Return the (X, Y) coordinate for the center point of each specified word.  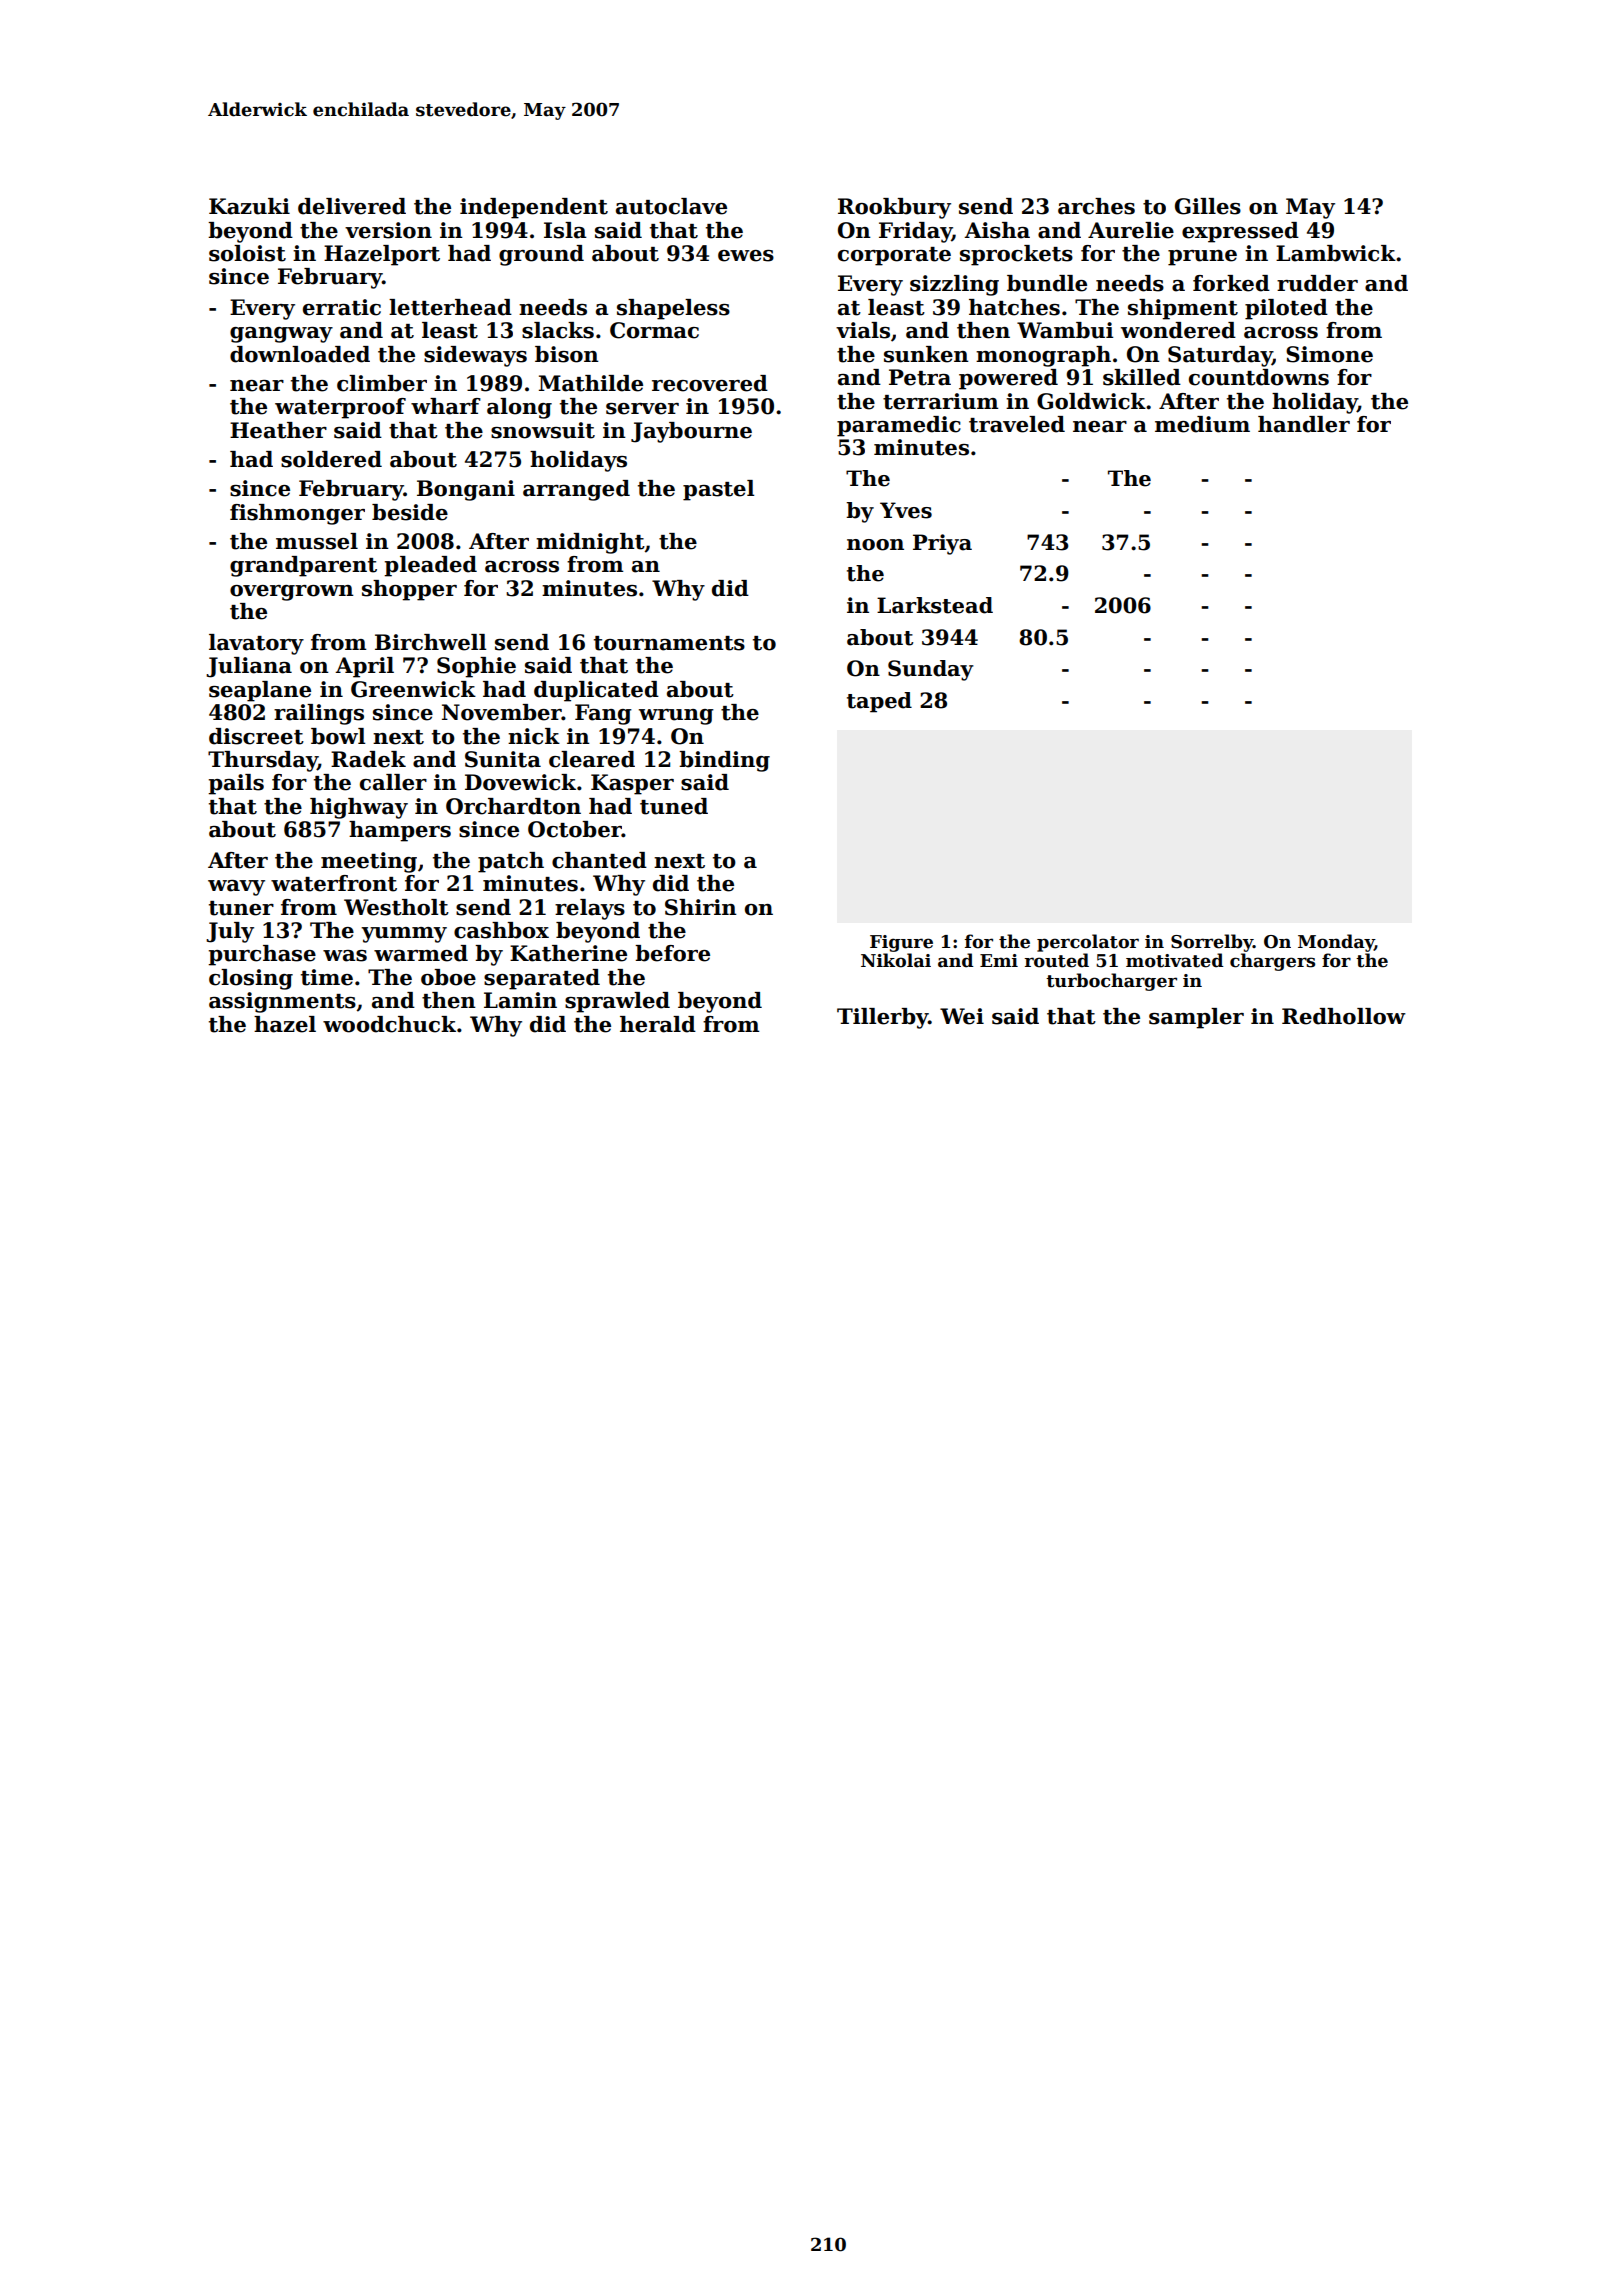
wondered (1178, 330)
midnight (590, 543)
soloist (247, 253)
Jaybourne (691, 432)
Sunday (931, 670)
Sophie (476, 667)
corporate (894, 256)
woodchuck (389, 1024)
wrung (676, 717)
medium (1202, 424)
